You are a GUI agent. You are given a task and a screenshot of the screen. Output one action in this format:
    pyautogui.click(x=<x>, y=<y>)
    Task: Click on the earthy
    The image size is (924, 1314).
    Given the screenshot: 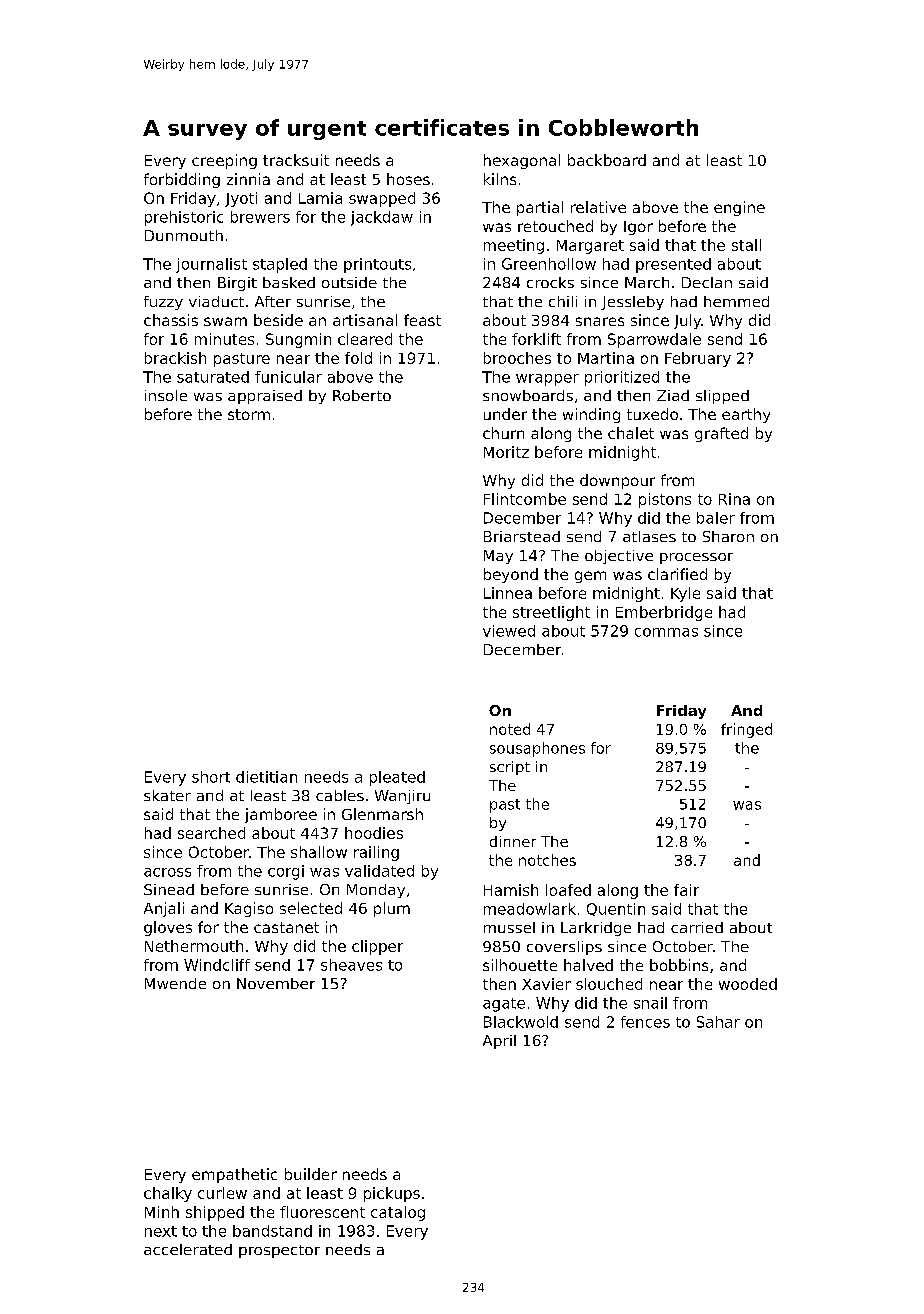 What is the action you would take?
    pyautogui.click(x=746, y=415)
